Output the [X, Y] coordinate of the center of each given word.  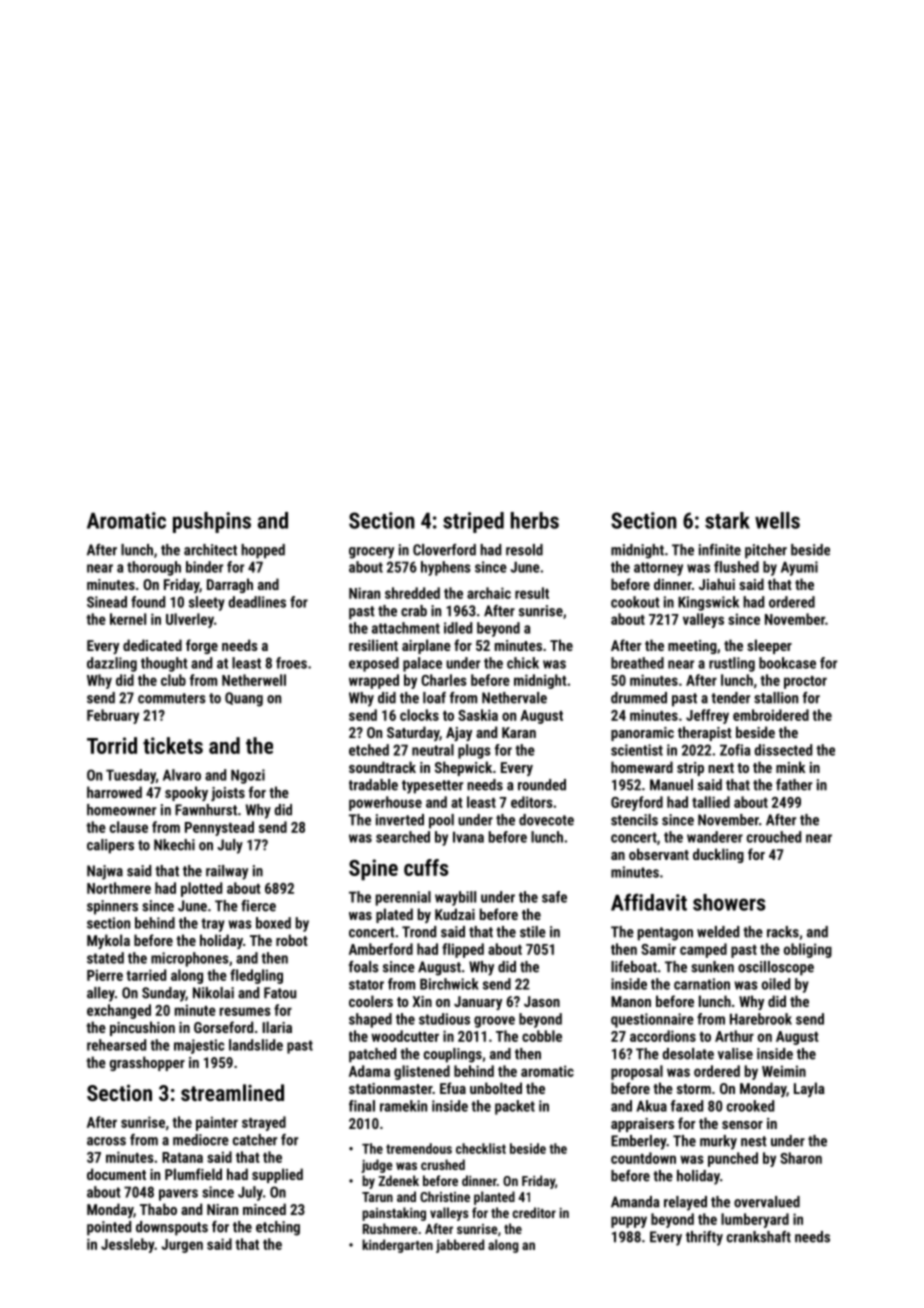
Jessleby [127, 1245]
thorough [154, 568]
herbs [535, 520]
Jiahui [717, 584]
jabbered [460, 1246]
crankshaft [759, 1237]
